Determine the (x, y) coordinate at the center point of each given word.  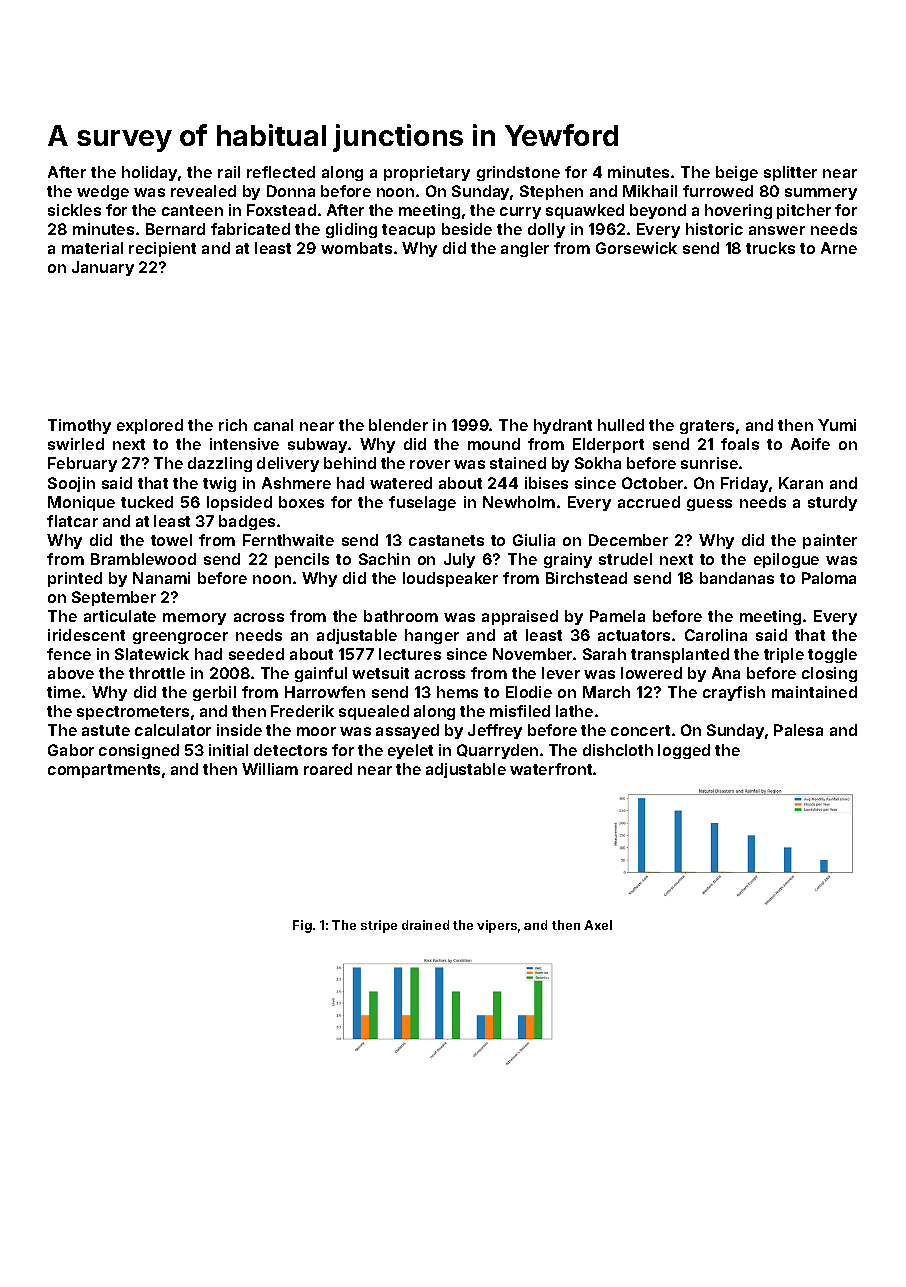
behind (350, 463)
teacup (408, 231)
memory (194, 619)
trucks (770, 248)
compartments (104, 771)
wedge (103, 192)
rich (233, 425)
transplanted (680, 655)
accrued (649, 502)
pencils (302, 560)
